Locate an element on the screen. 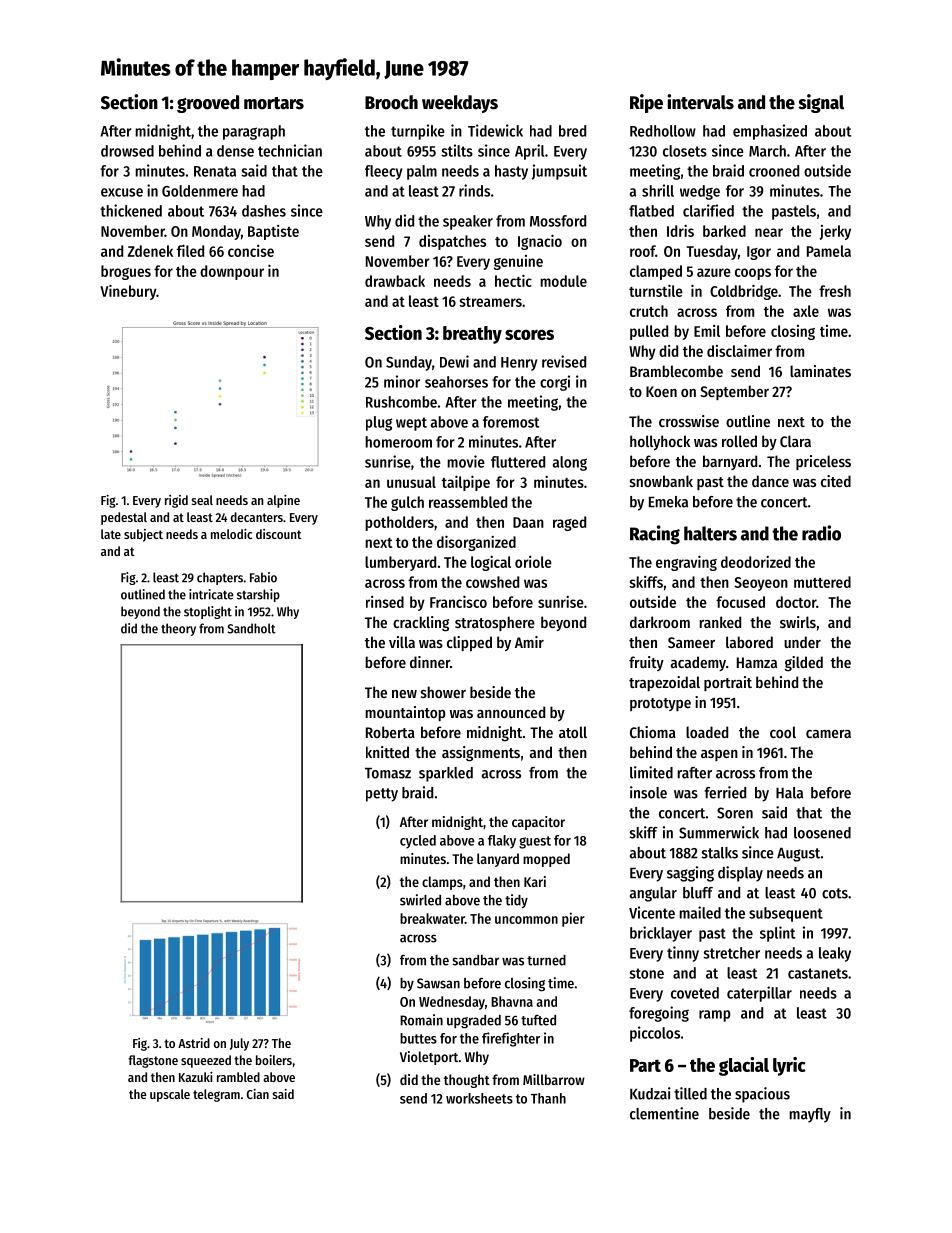  Francisco is located at coordinates (458, 601).
